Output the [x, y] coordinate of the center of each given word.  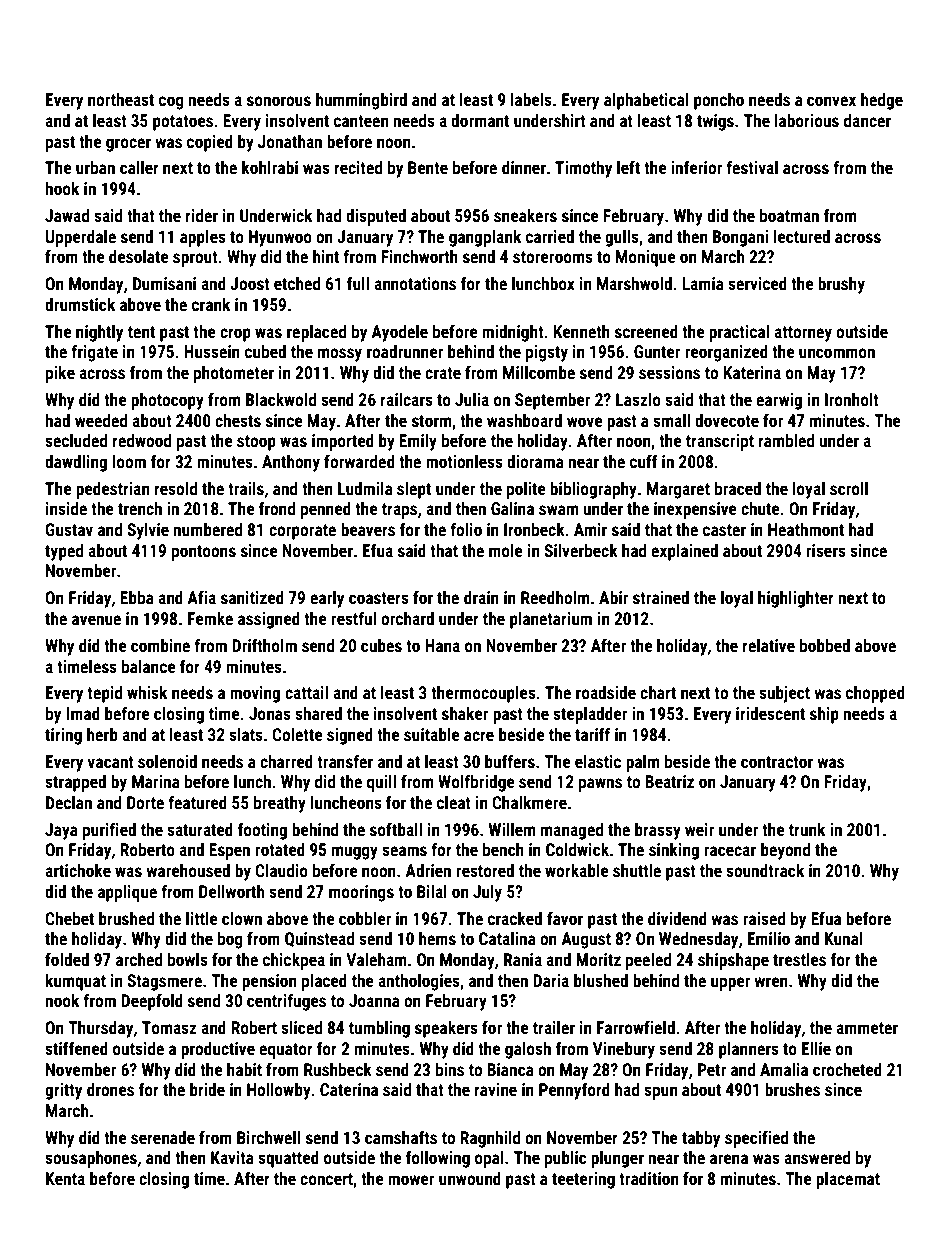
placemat [848, 1180]
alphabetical [646, 101]
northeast [121, 99]
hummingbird [361, 101]
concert [326, 1179]
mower [411, 1180]
